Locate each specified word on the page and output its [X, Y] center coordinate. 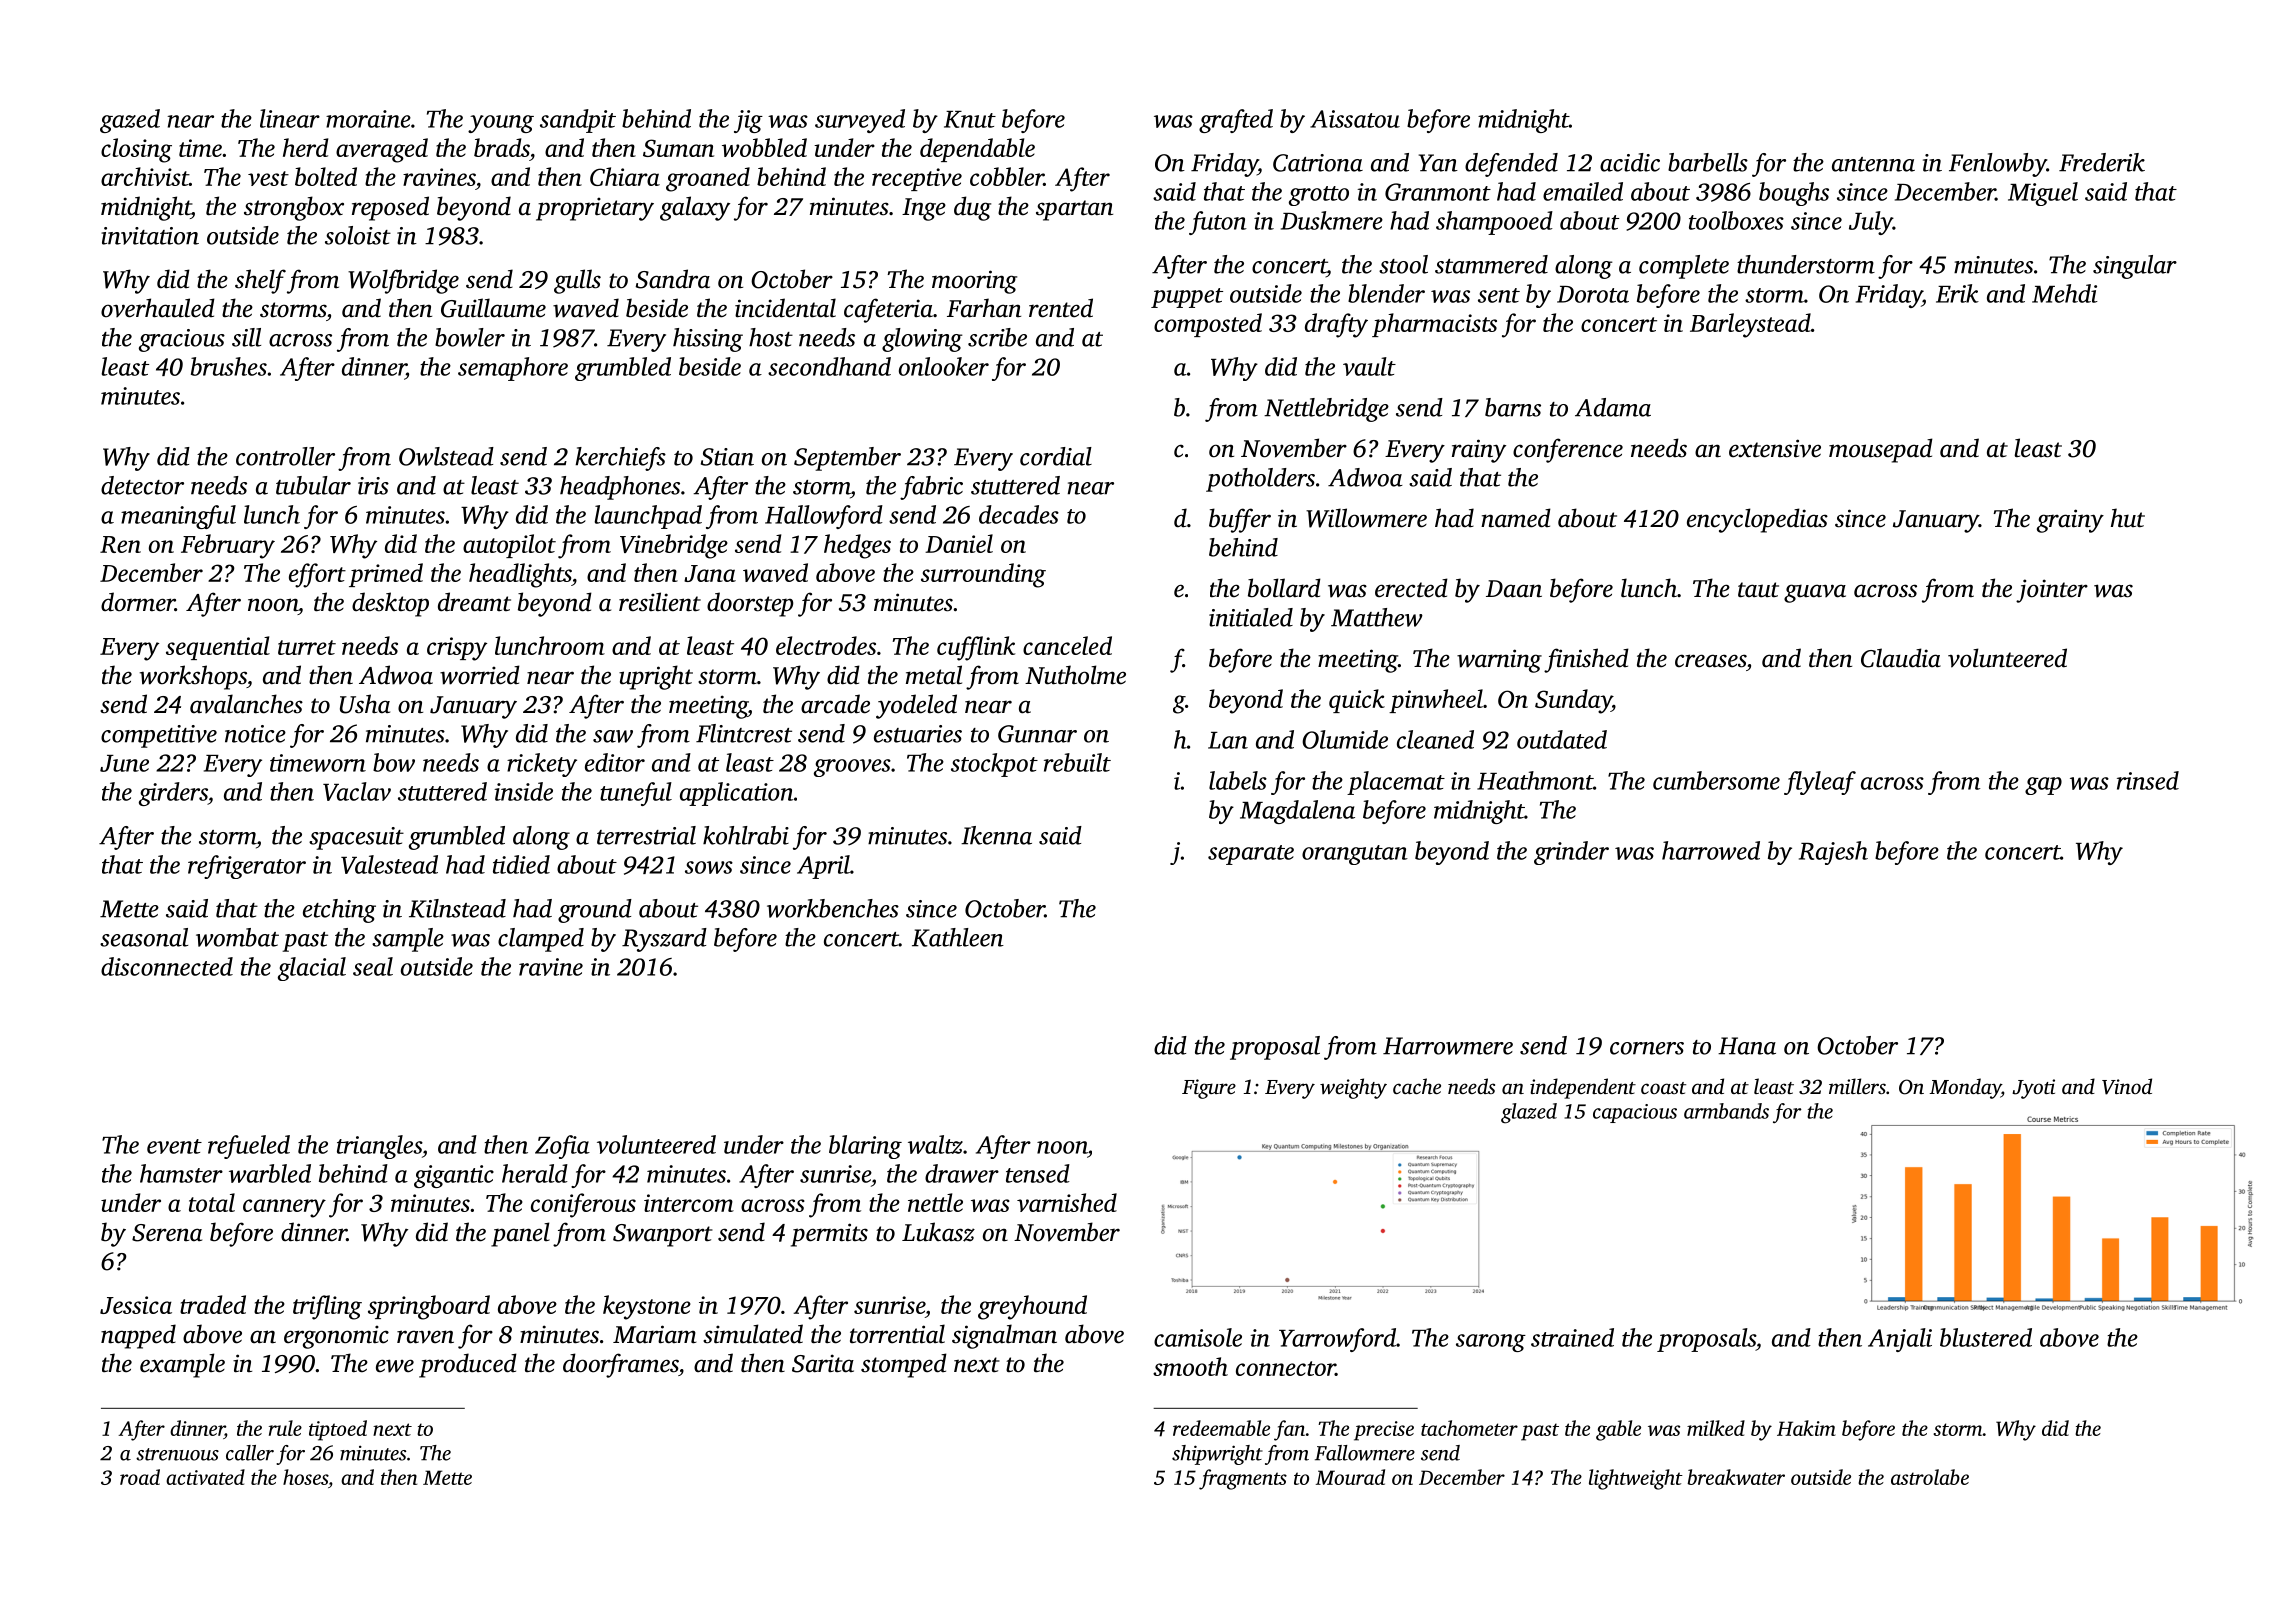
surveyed [860, 121]
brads [502, 147]
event [174, 1146]
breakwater [1736, 1477]
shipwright [1217, 1455]
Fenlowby [1998, 165]
